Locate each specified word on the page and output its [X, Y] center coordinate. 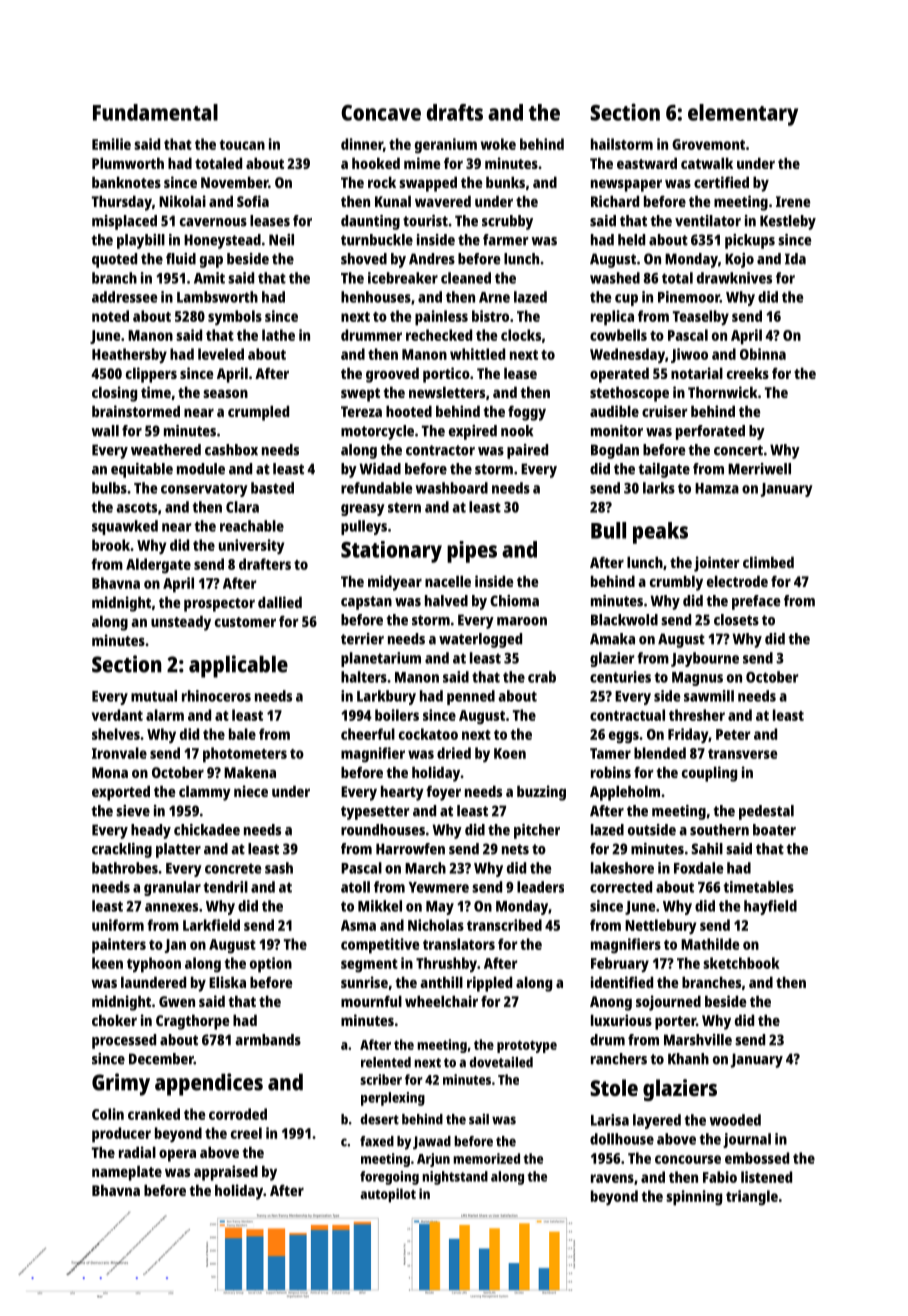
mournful [371, 1001]
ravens [612, 1178]
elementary [743, 115]
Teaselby [701, 318]
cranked [154, 1114]
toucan [242, 145]
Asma [358, 925]
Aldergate [158, 566]
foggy [527, 413]
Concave [381, 113]
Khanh [688, 1059]
